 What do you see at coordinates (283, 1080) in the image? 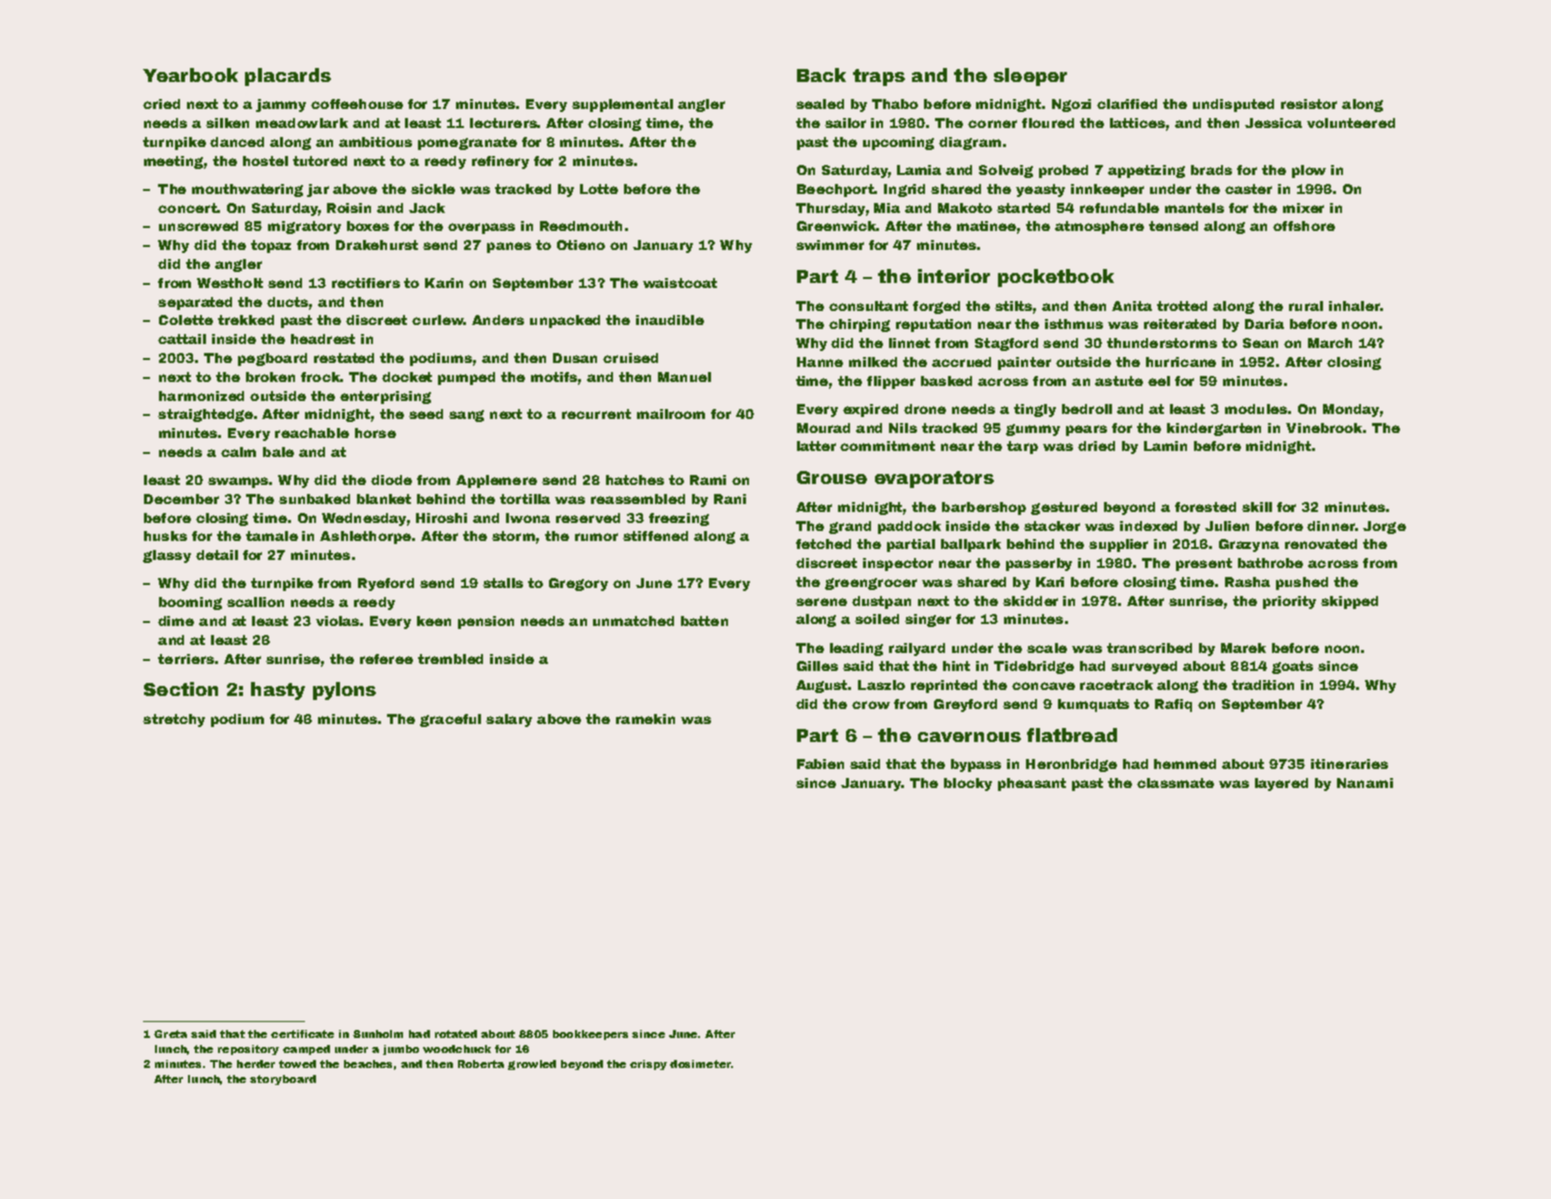
I see `storyboard` at bounding box center [283, 1080].
